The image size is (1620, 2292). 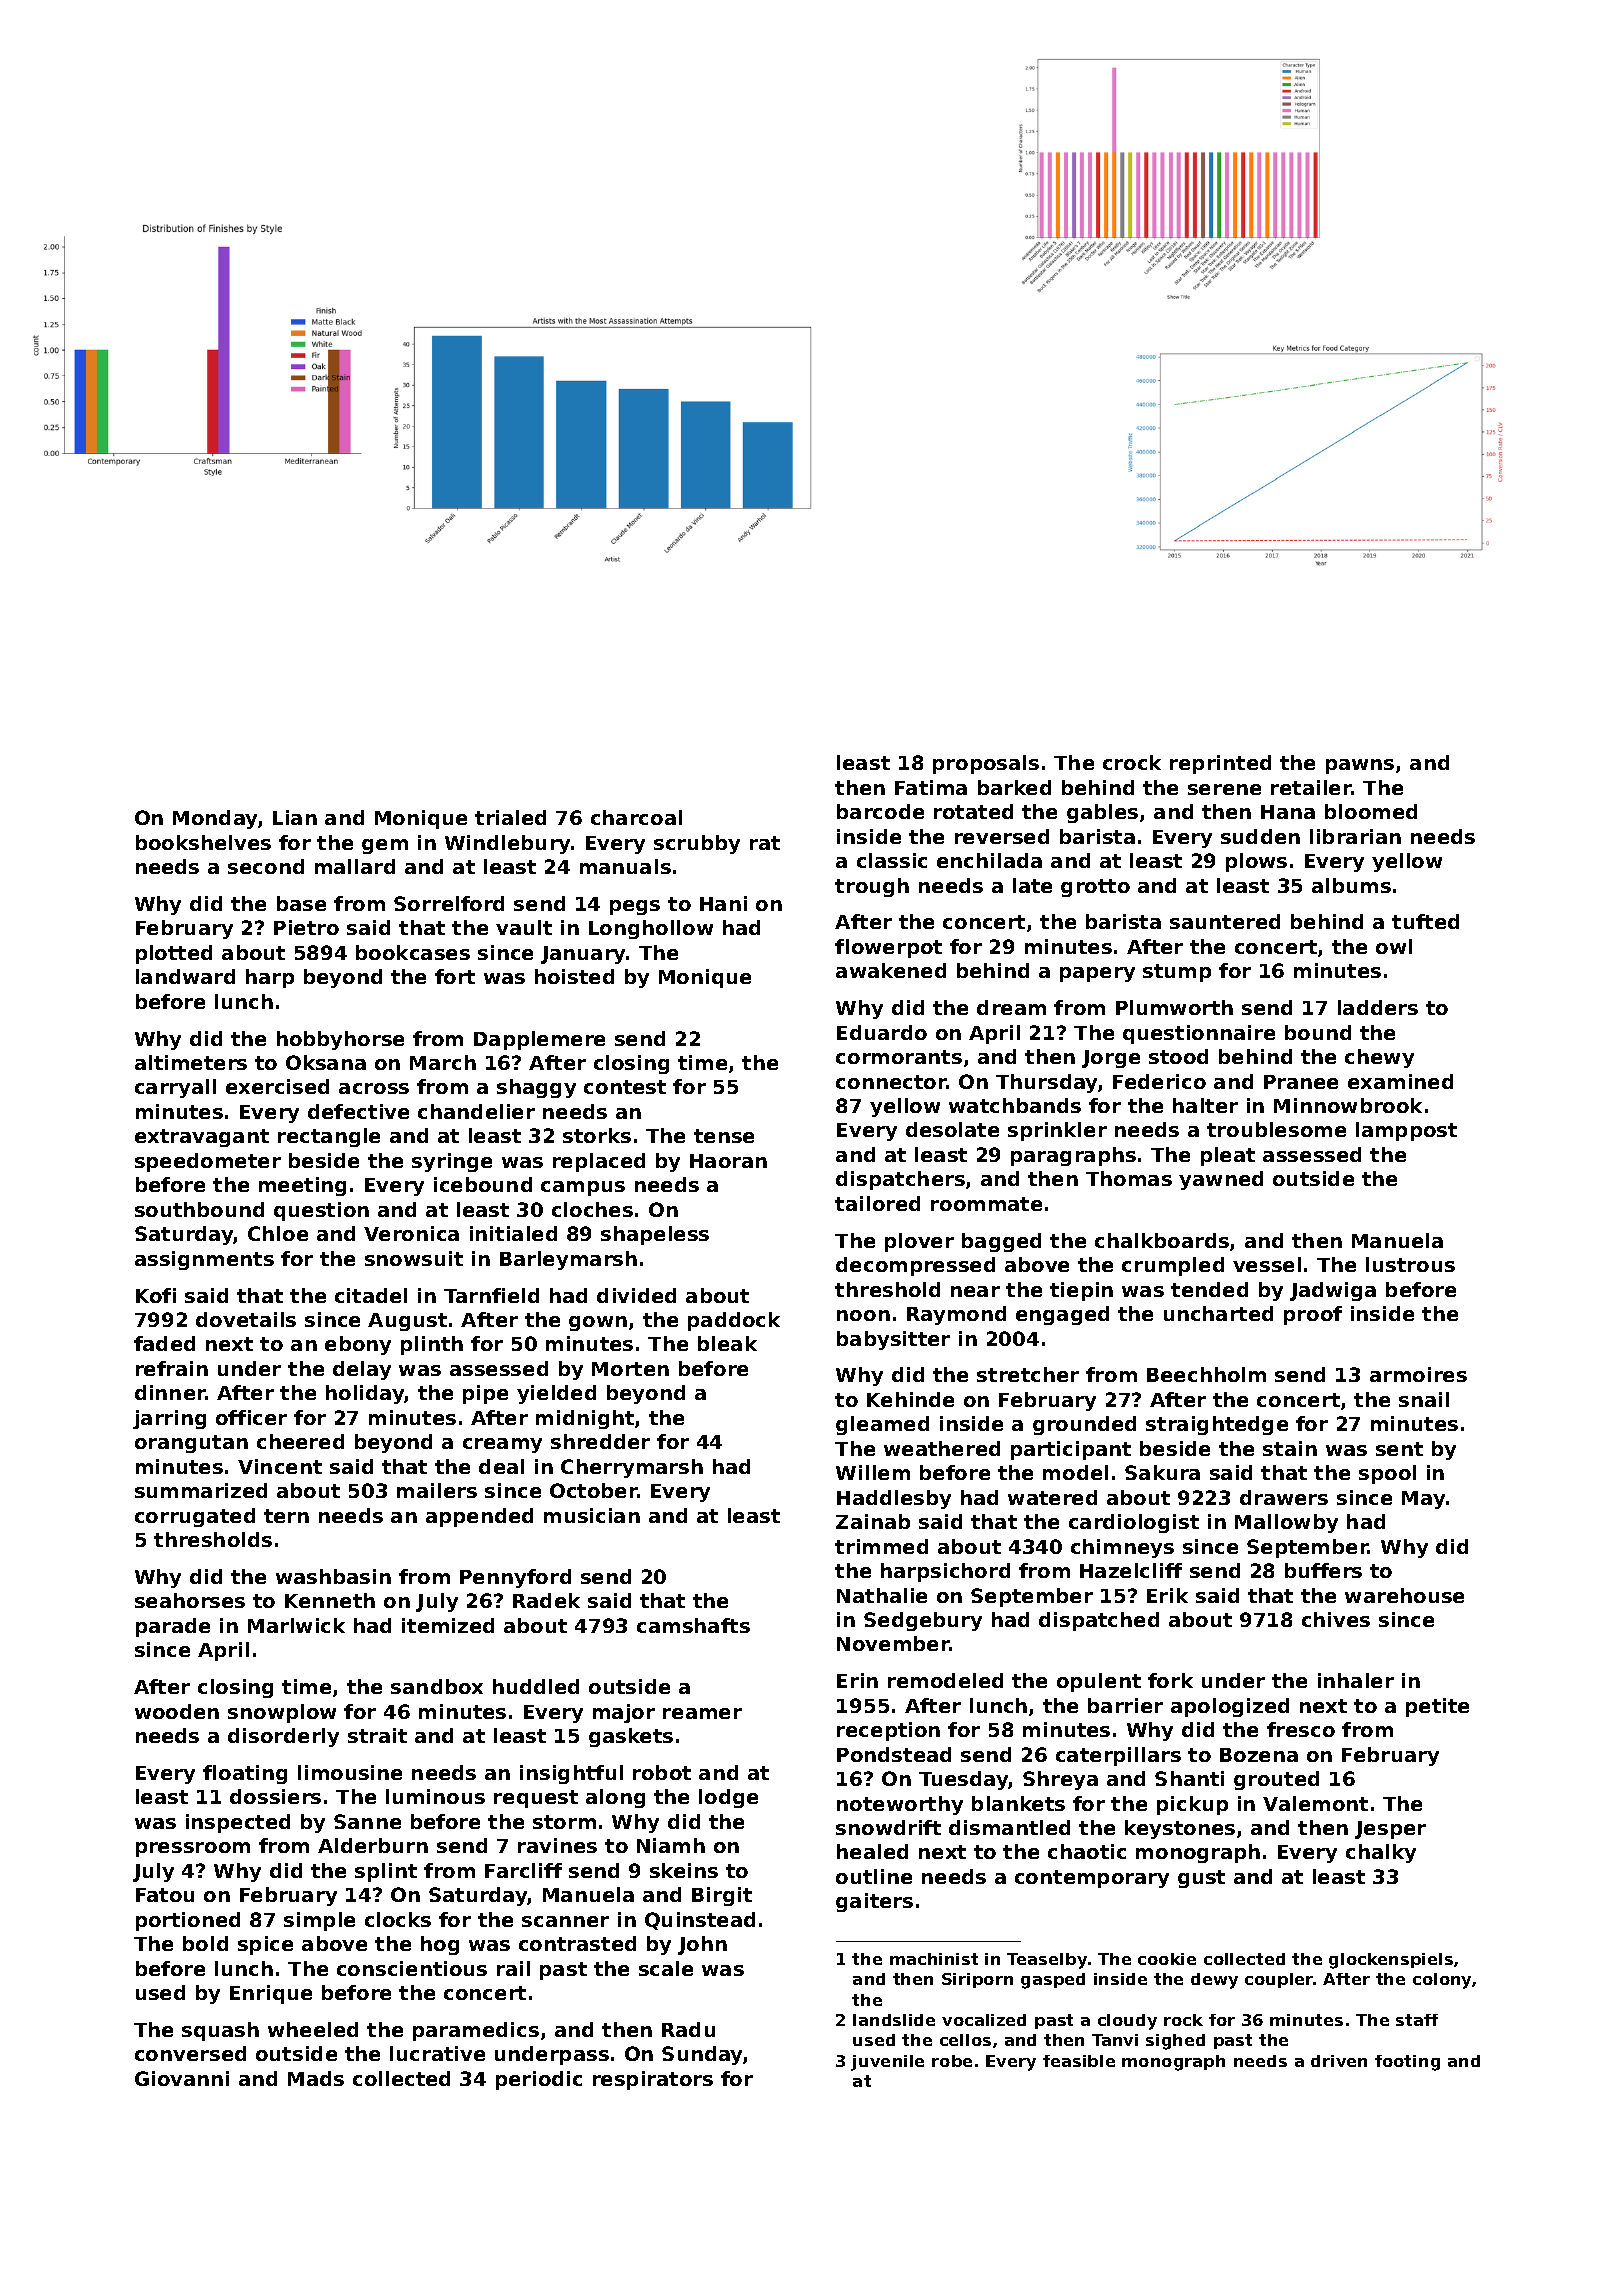 I want to click on pawns, so click(x=1360, y=766).
